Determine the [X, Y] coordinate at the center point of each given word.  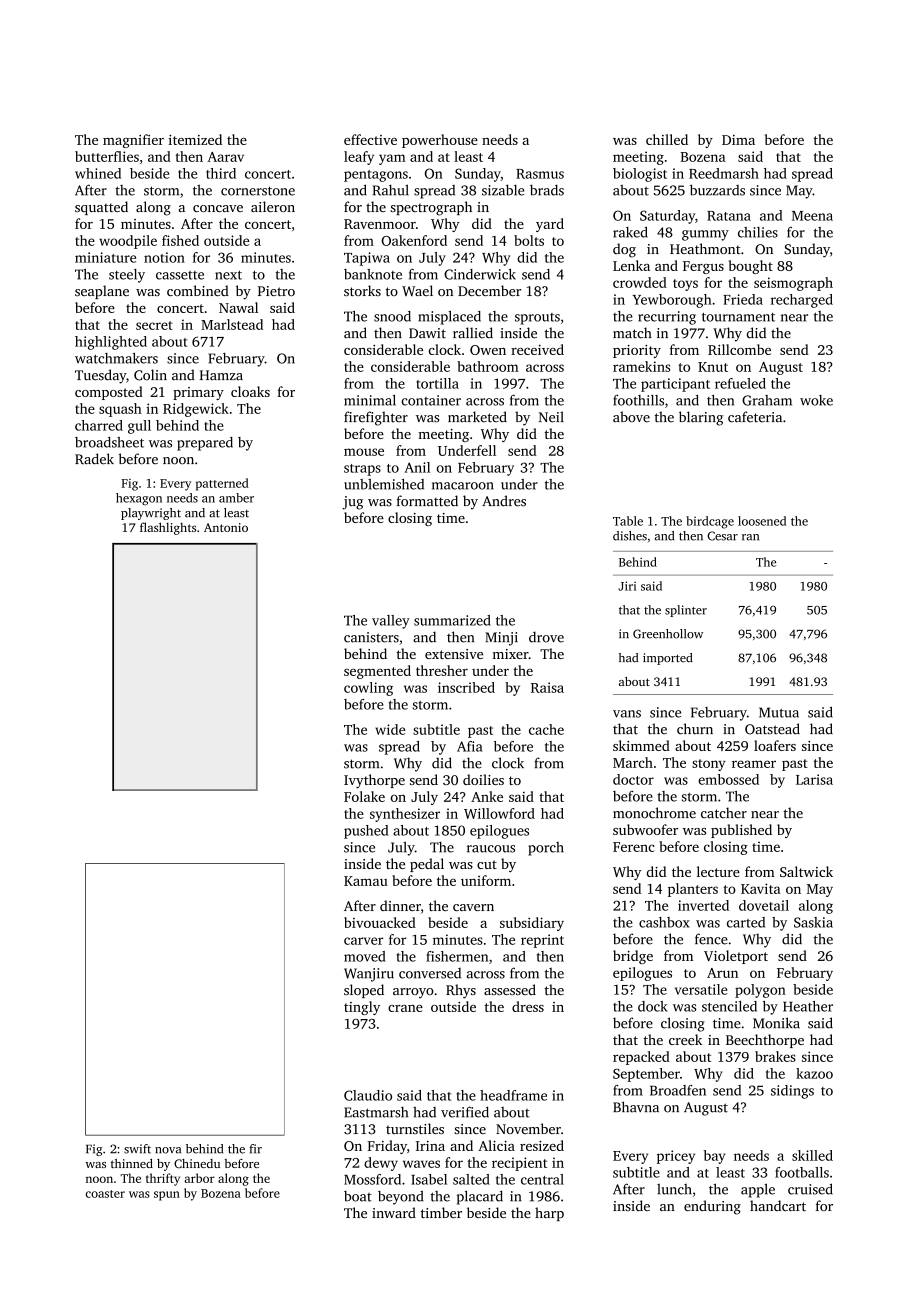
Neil [551, 417]
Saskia [813, 922]
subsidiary [532, 924]
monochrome [654, 813]
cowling [368, 689]
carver [363, 941]
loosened [762, 521]
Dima [738, 140]
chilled [667, 139]
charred [99, 425]
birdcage [710, 522]
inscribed [466, 687]
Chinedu [197, 1163]
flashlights [168, 528]
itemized [195, 139]
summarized [452, 620]
